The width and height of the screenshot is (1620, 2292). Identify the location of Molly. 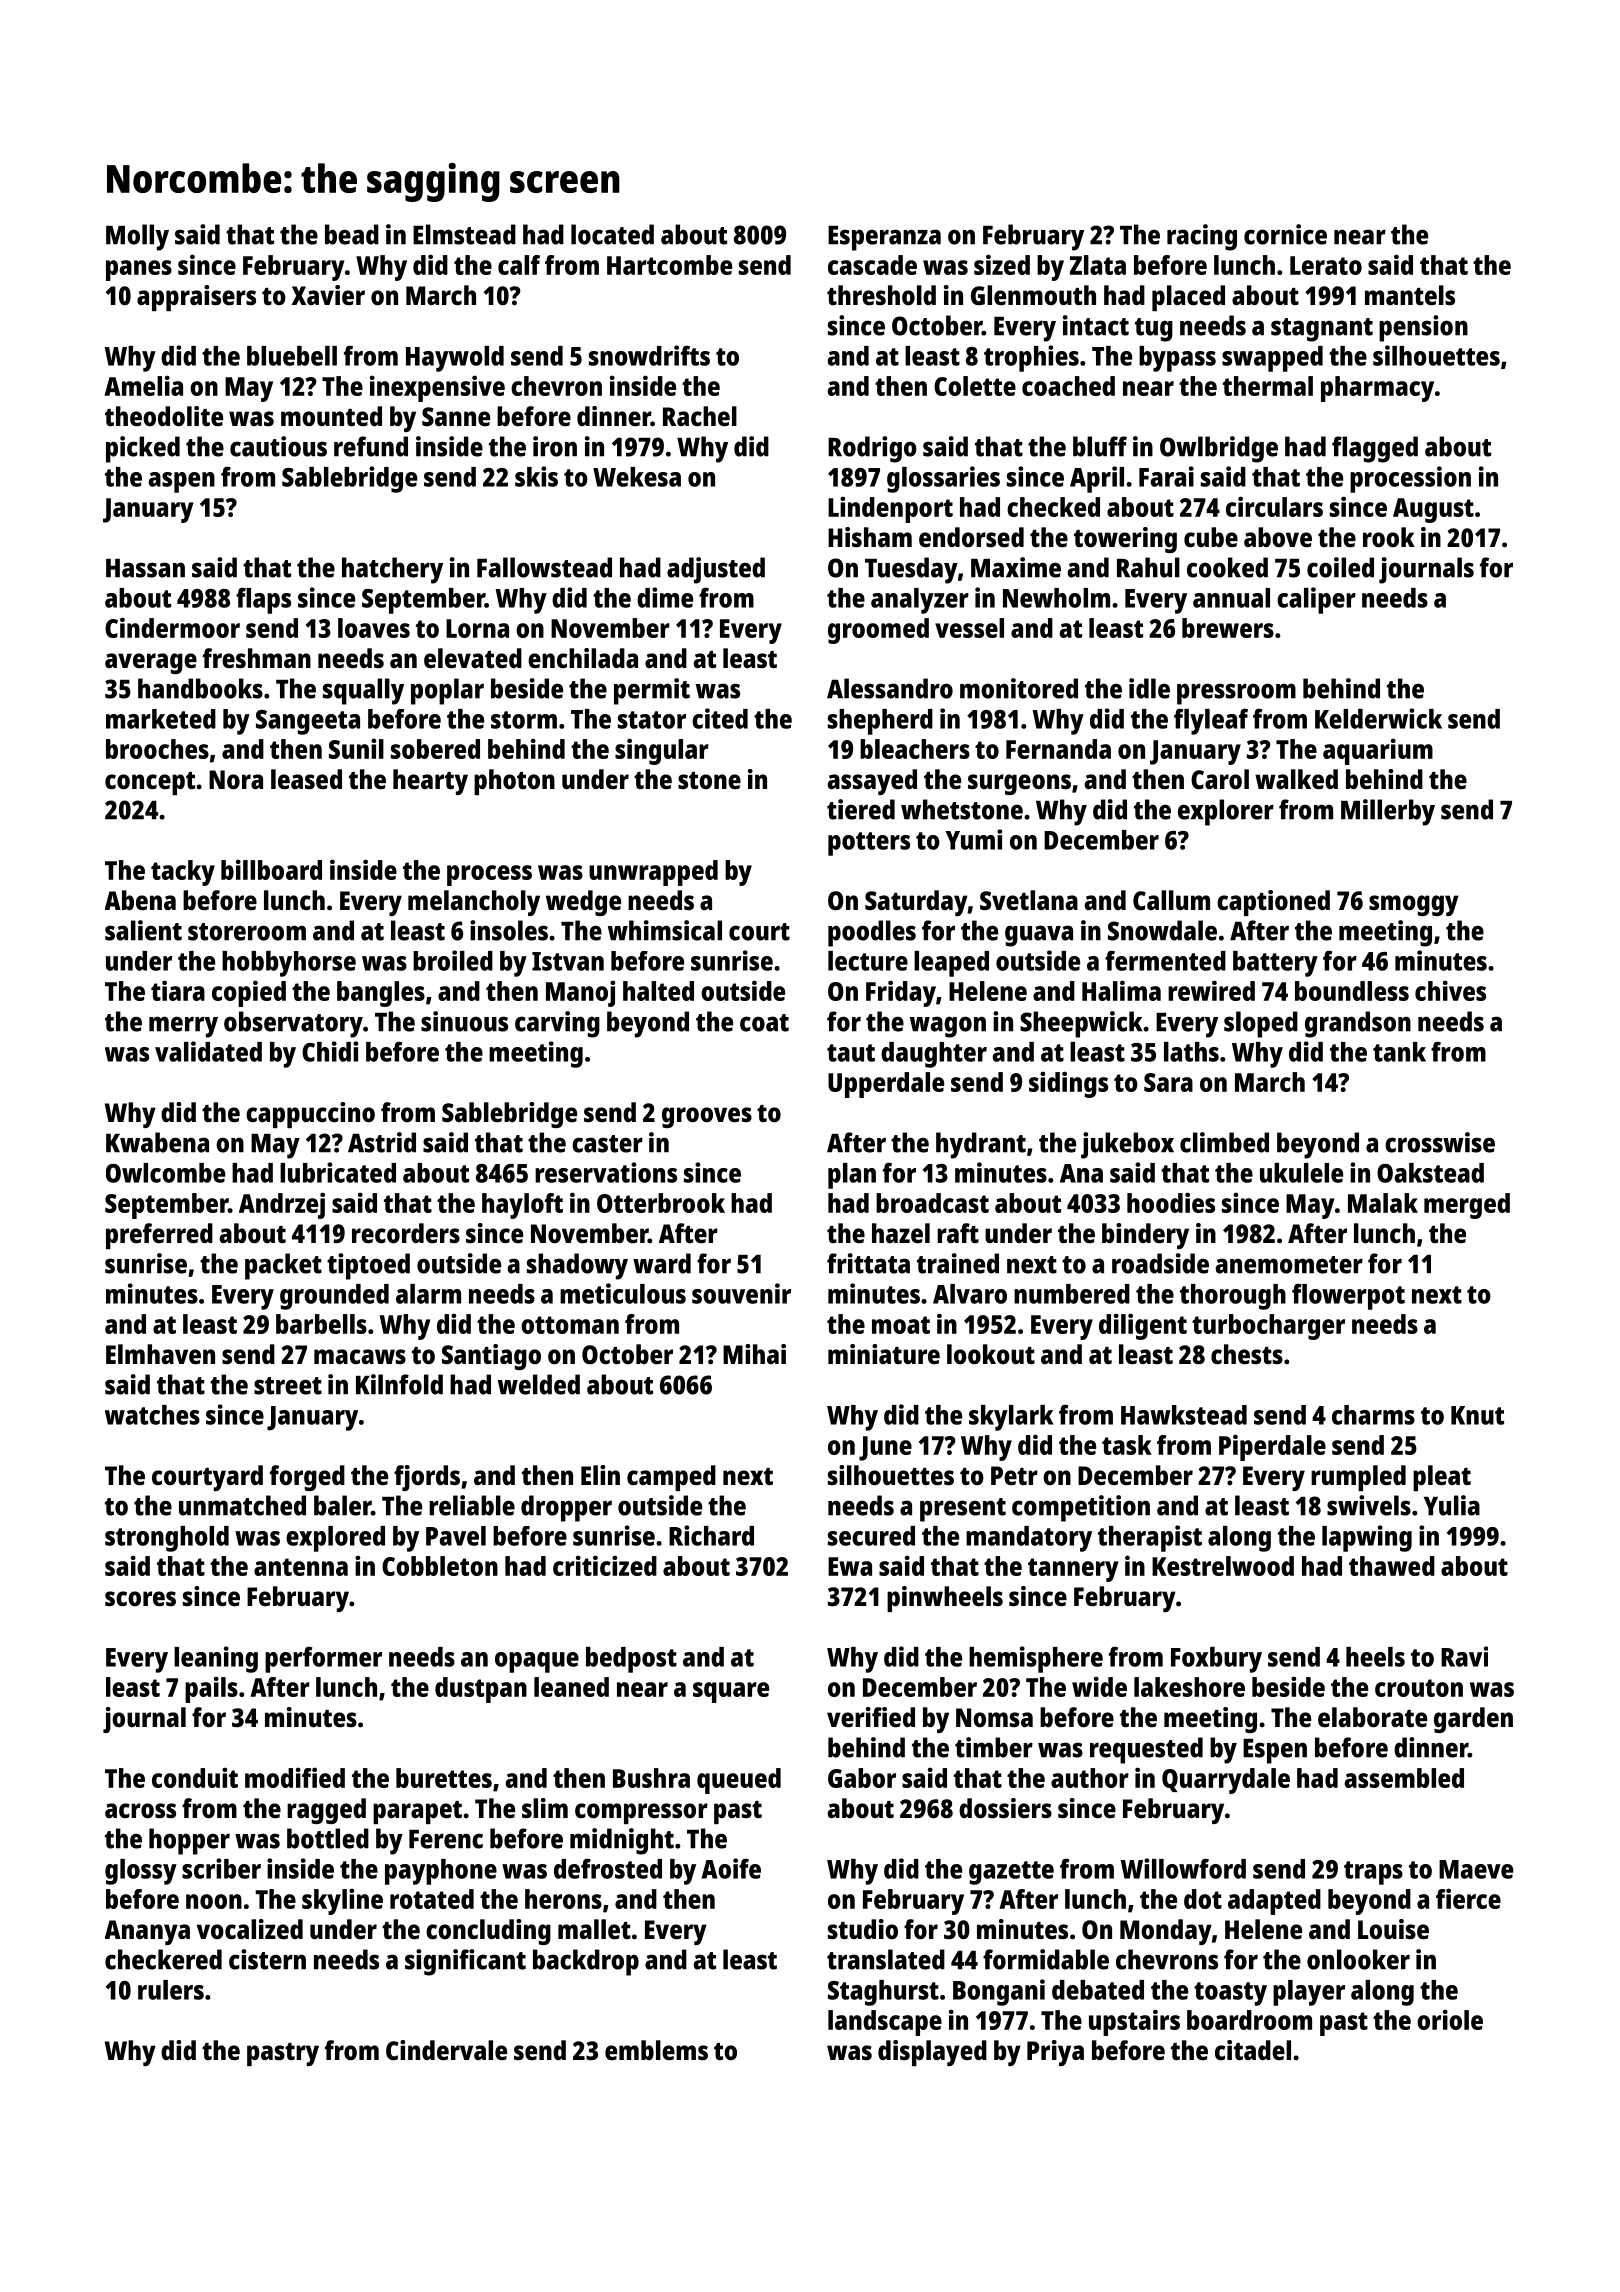
(137, 237).
